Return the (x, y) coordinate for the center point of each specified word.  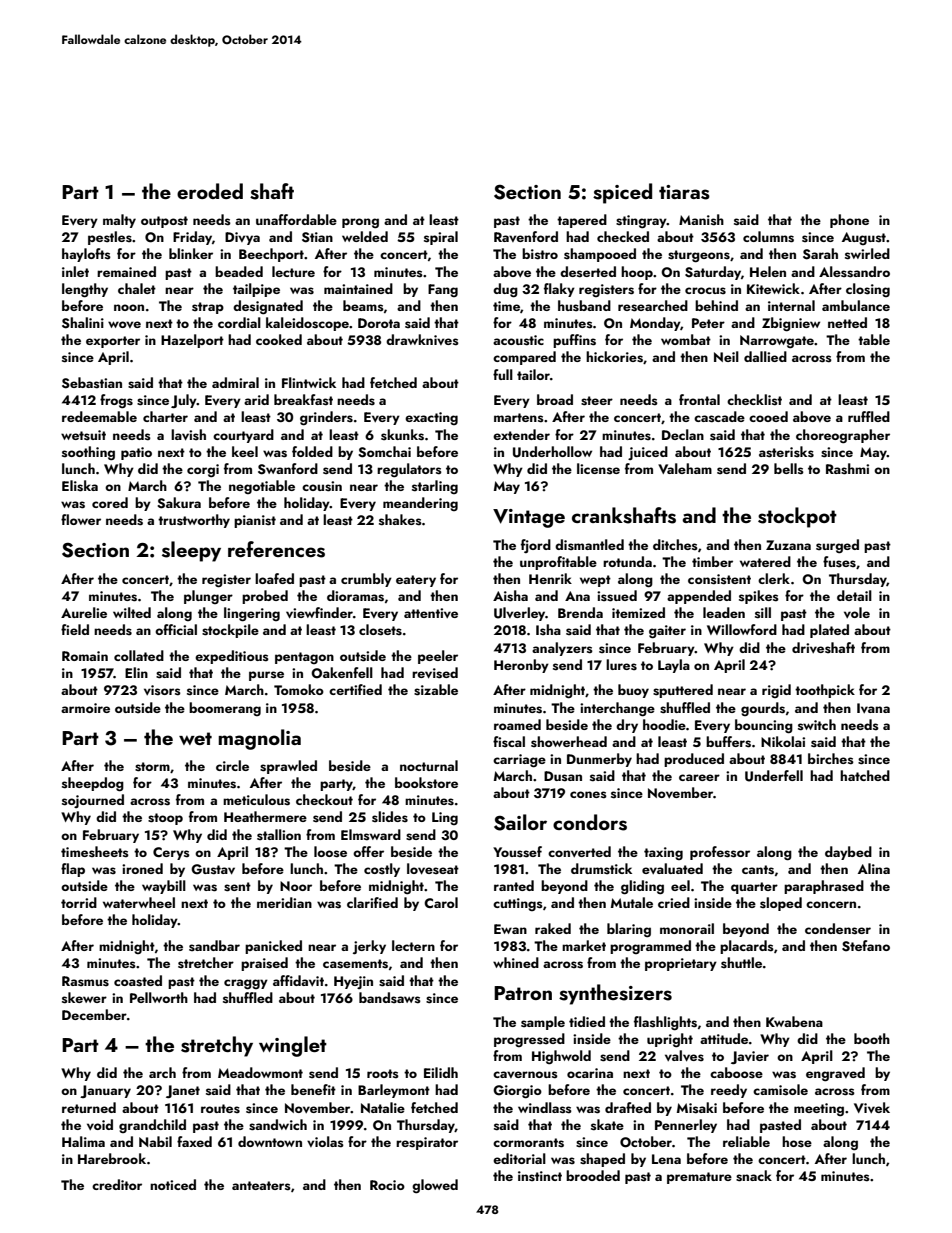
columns (768, 237)
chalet (137, 288)
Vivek (872, 1107)
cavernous (525, 1075)
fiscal (509, 742)
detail (854, 595)
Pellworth (159, 997)
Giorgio (517, 1092)
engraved (835, 1074)
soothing (88, 453)
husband (584, 306)
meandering (420, 504)
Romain (85, 656)
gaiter (667, 632)
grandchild (152, 1126)
